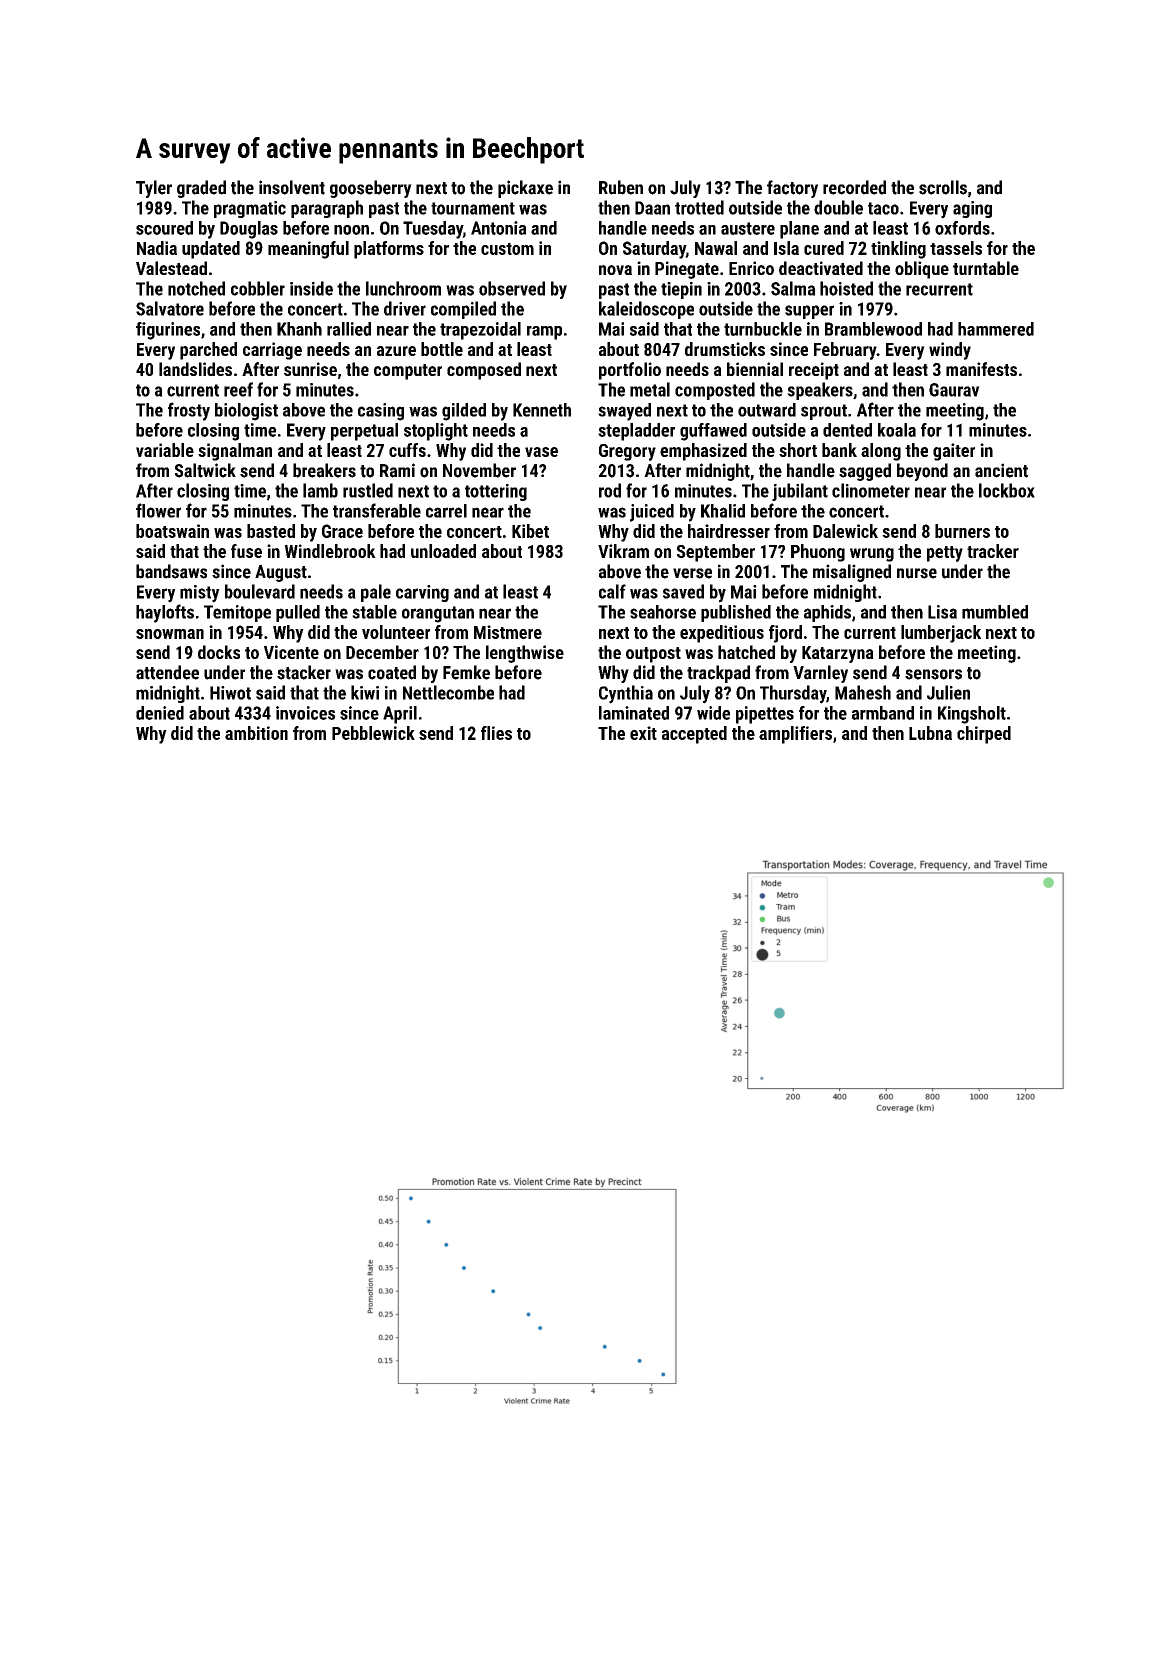 The image size is (1172, 1657). Describe the element at coordinates (713, 432) in the screenshot. I see `guffawed` at that location.
